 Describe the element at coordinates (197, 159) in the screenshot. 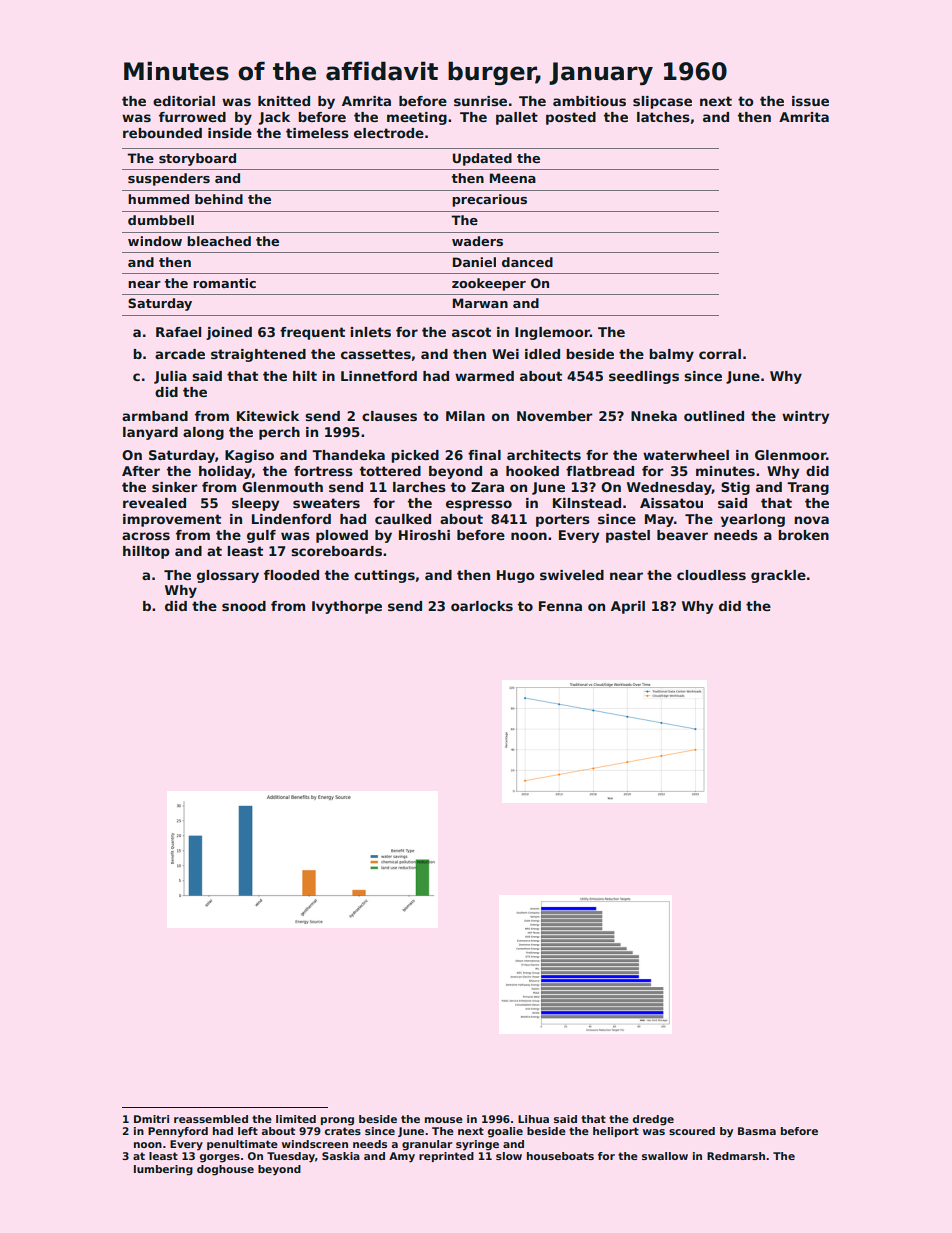

I see `storyboard` at that location.
